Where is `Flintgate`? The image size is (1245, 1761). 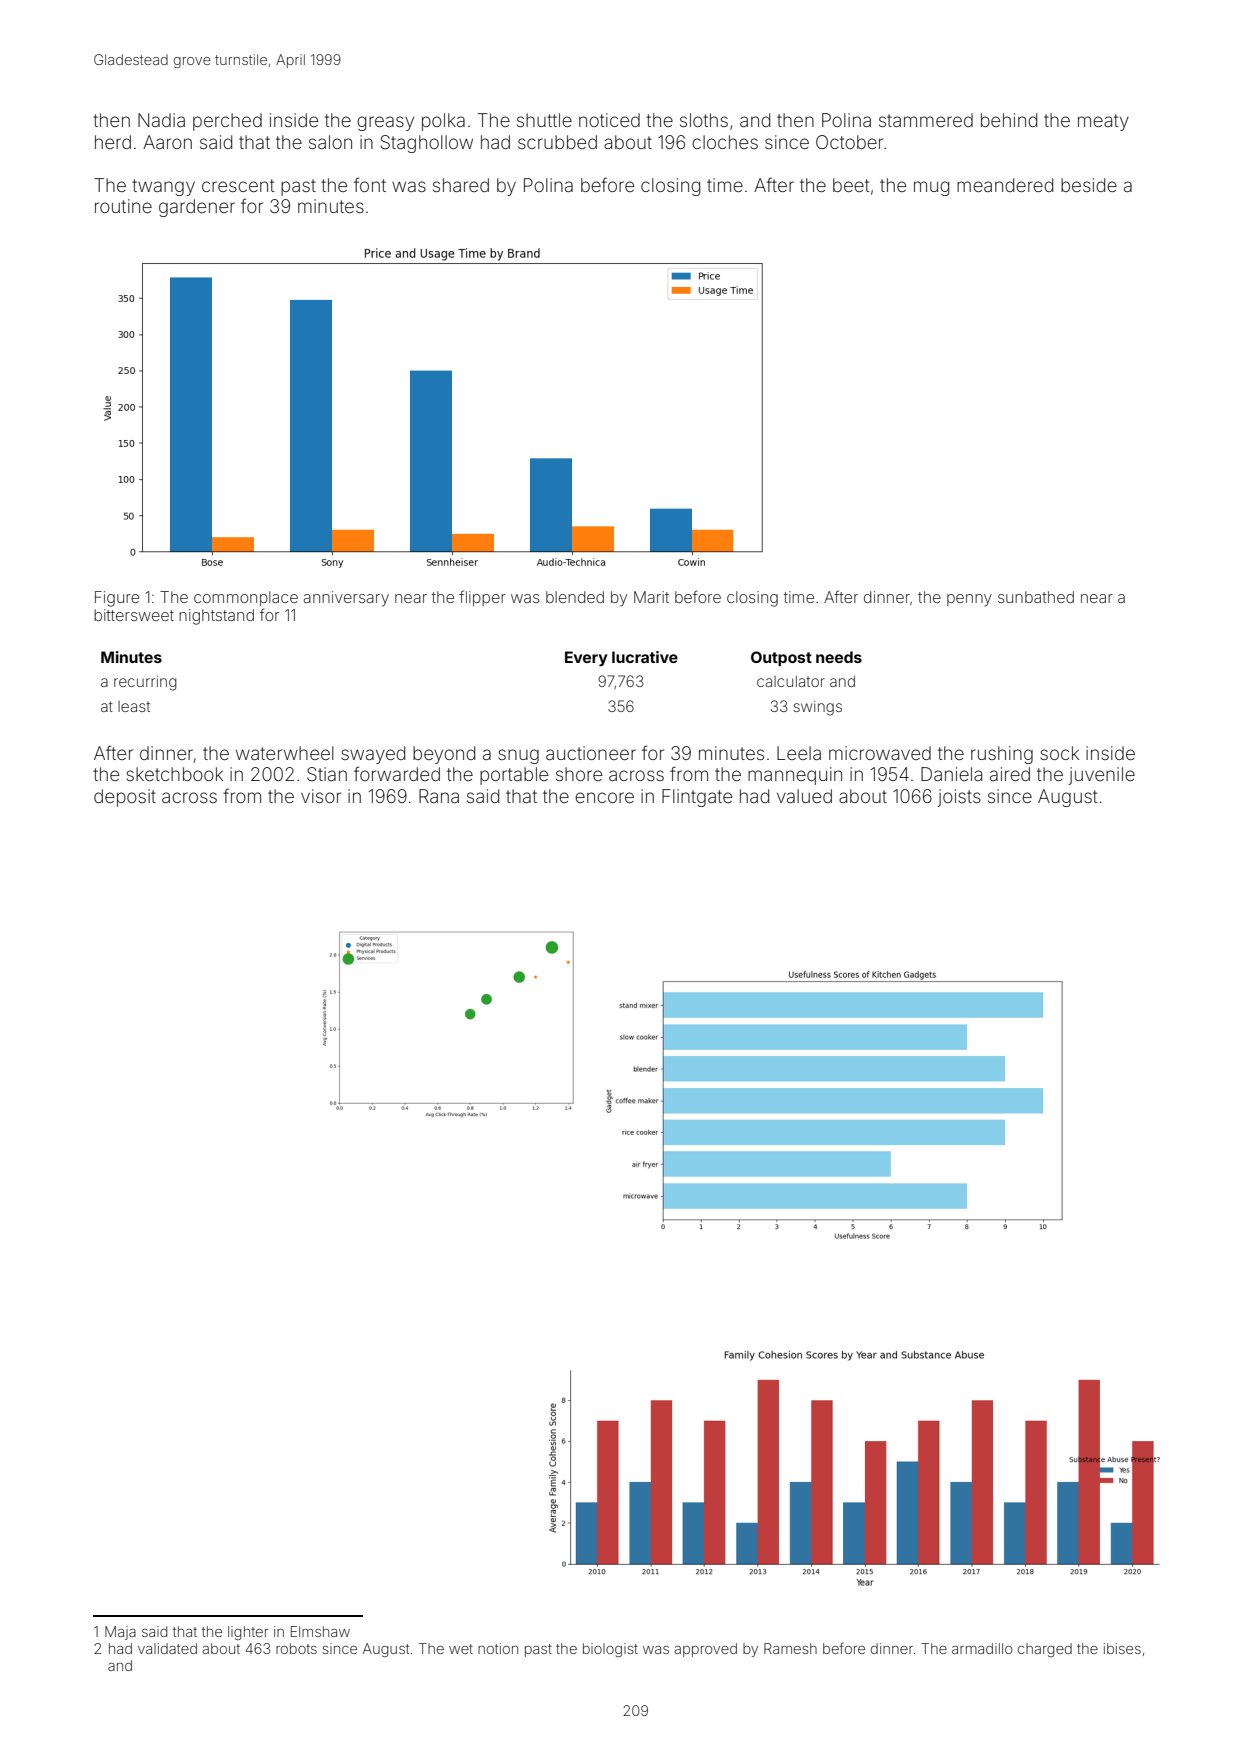 Flintgate is located at coordinates (697, 798).
